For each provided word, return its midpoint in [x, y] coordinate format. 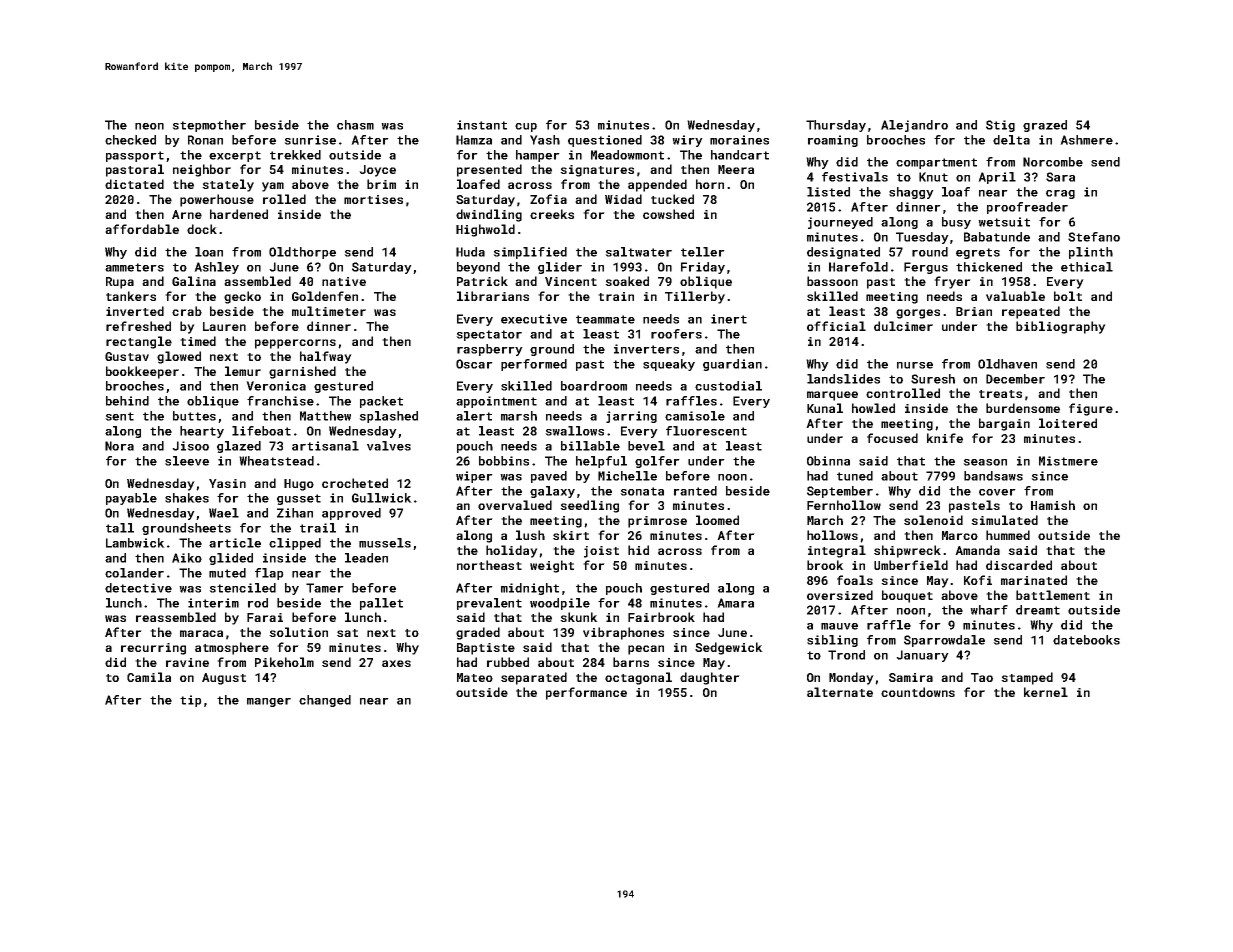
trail [318, 528]
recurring [153, 649]
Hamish [1053, 505]
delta [1011, 140]
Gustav [127, 356]
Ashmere [1086, 140]
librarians [493, 296]
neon [149, 126]
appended [657, 185]
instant [482, 125]
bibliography [1061, 327]
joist [601, 552]
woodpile [560, 604]
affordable [142, 229]
